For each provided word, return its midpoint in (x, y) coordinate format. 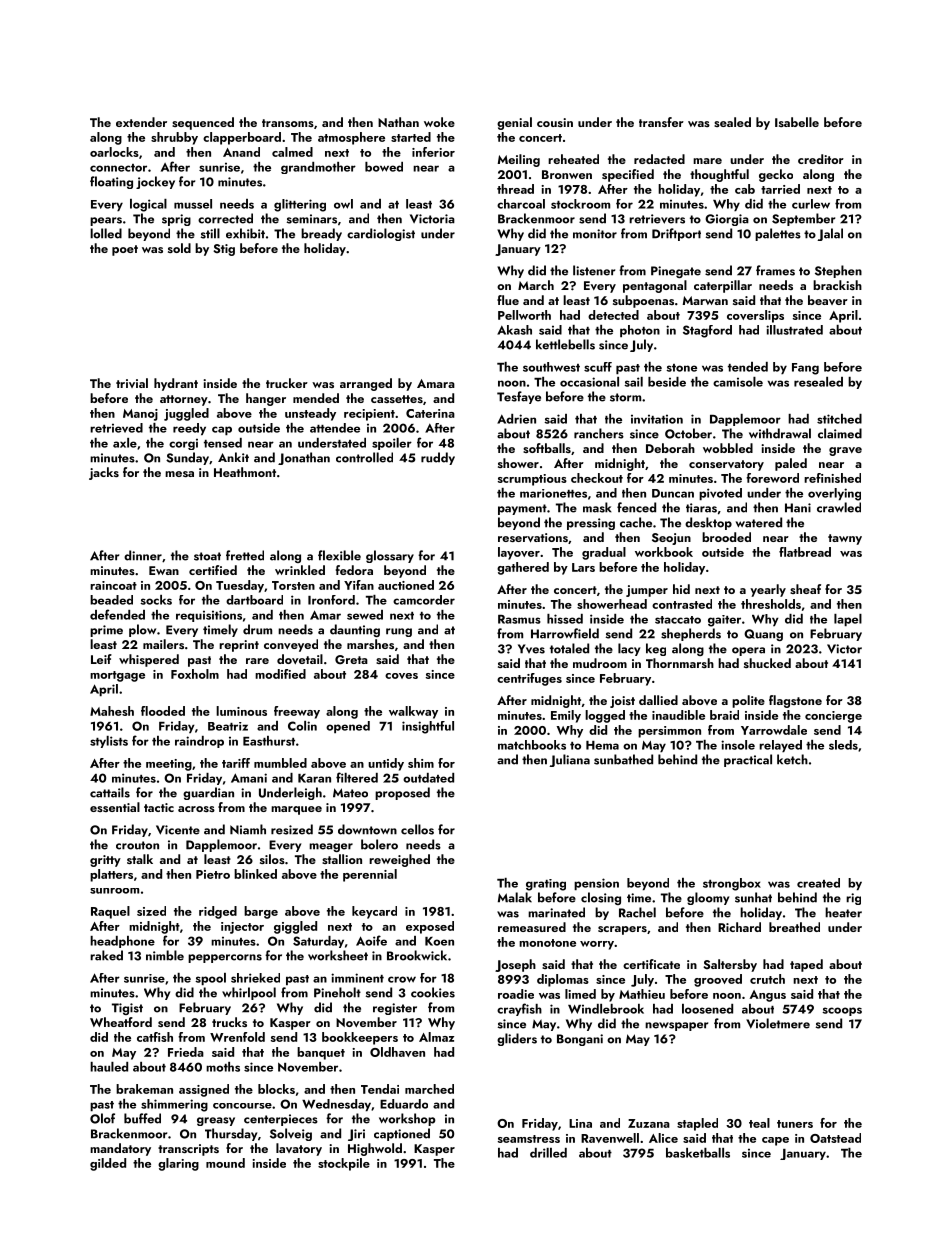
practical (748, 760)
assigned (204, 1090)
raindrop (199, 742)
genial (514, 123)
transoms (288, 123)
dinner (143, 555)
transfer (661, 122)
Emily (566, 716)
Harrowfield (565, 633)
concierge (833, 717)
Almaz (436, 1037)
